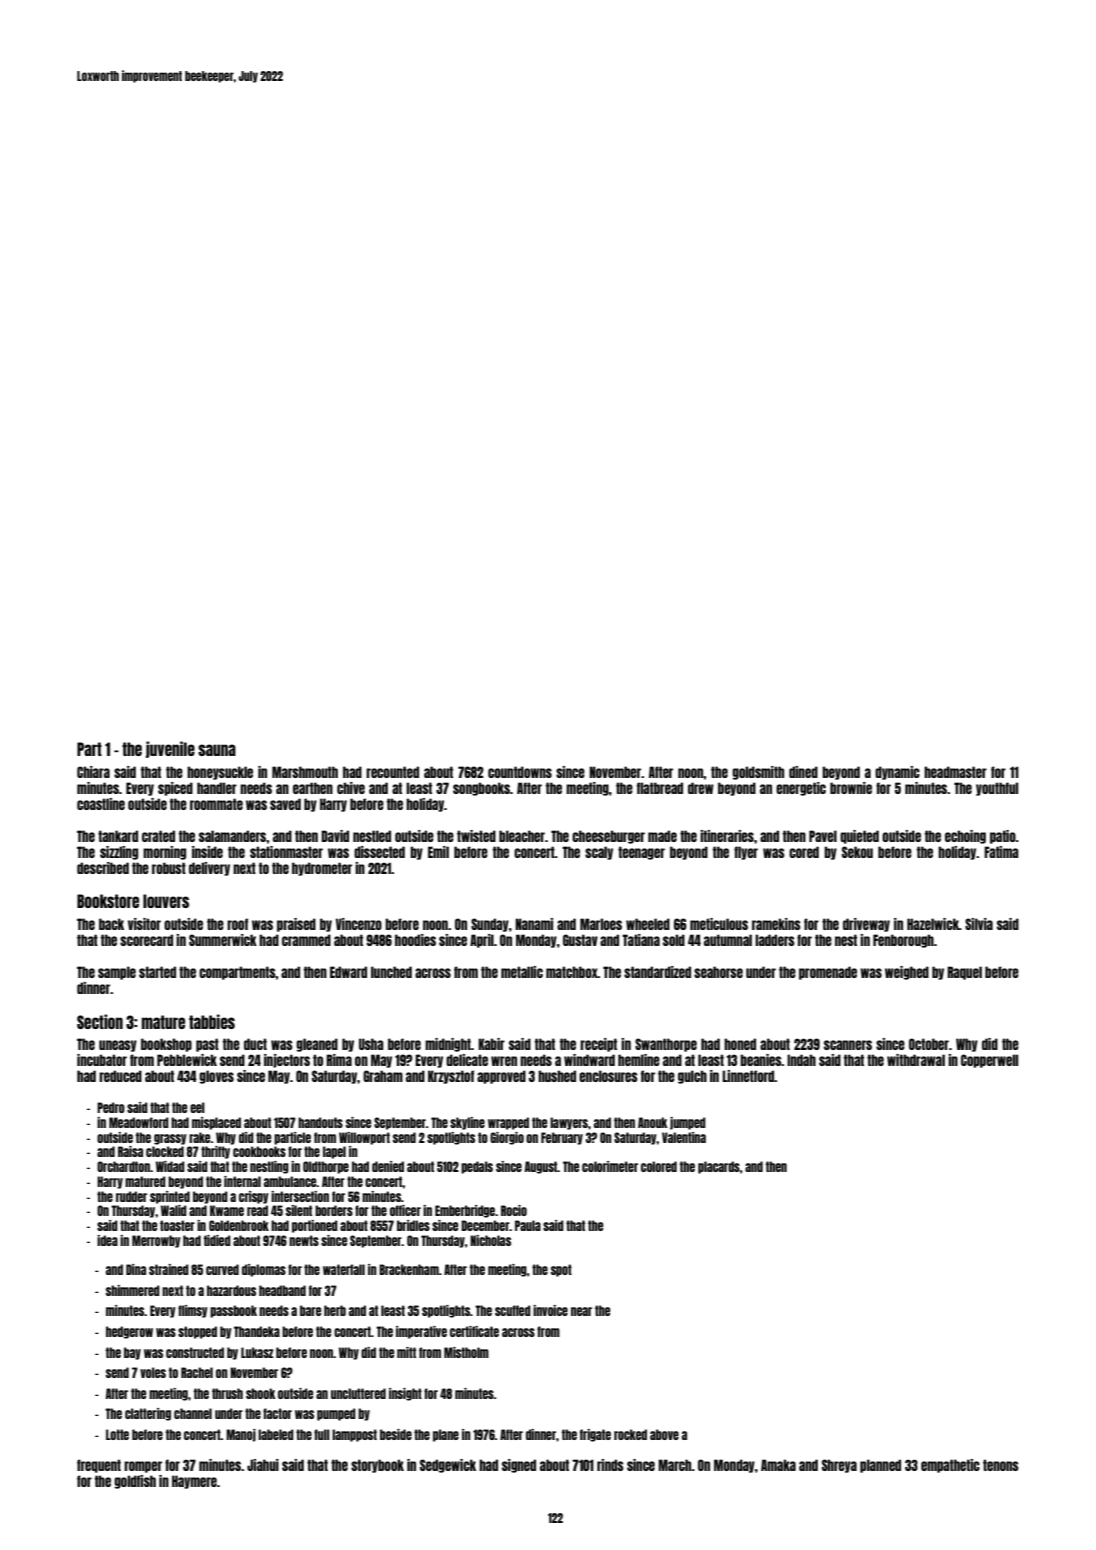  I want to click on approved, so click(501, 1077).
